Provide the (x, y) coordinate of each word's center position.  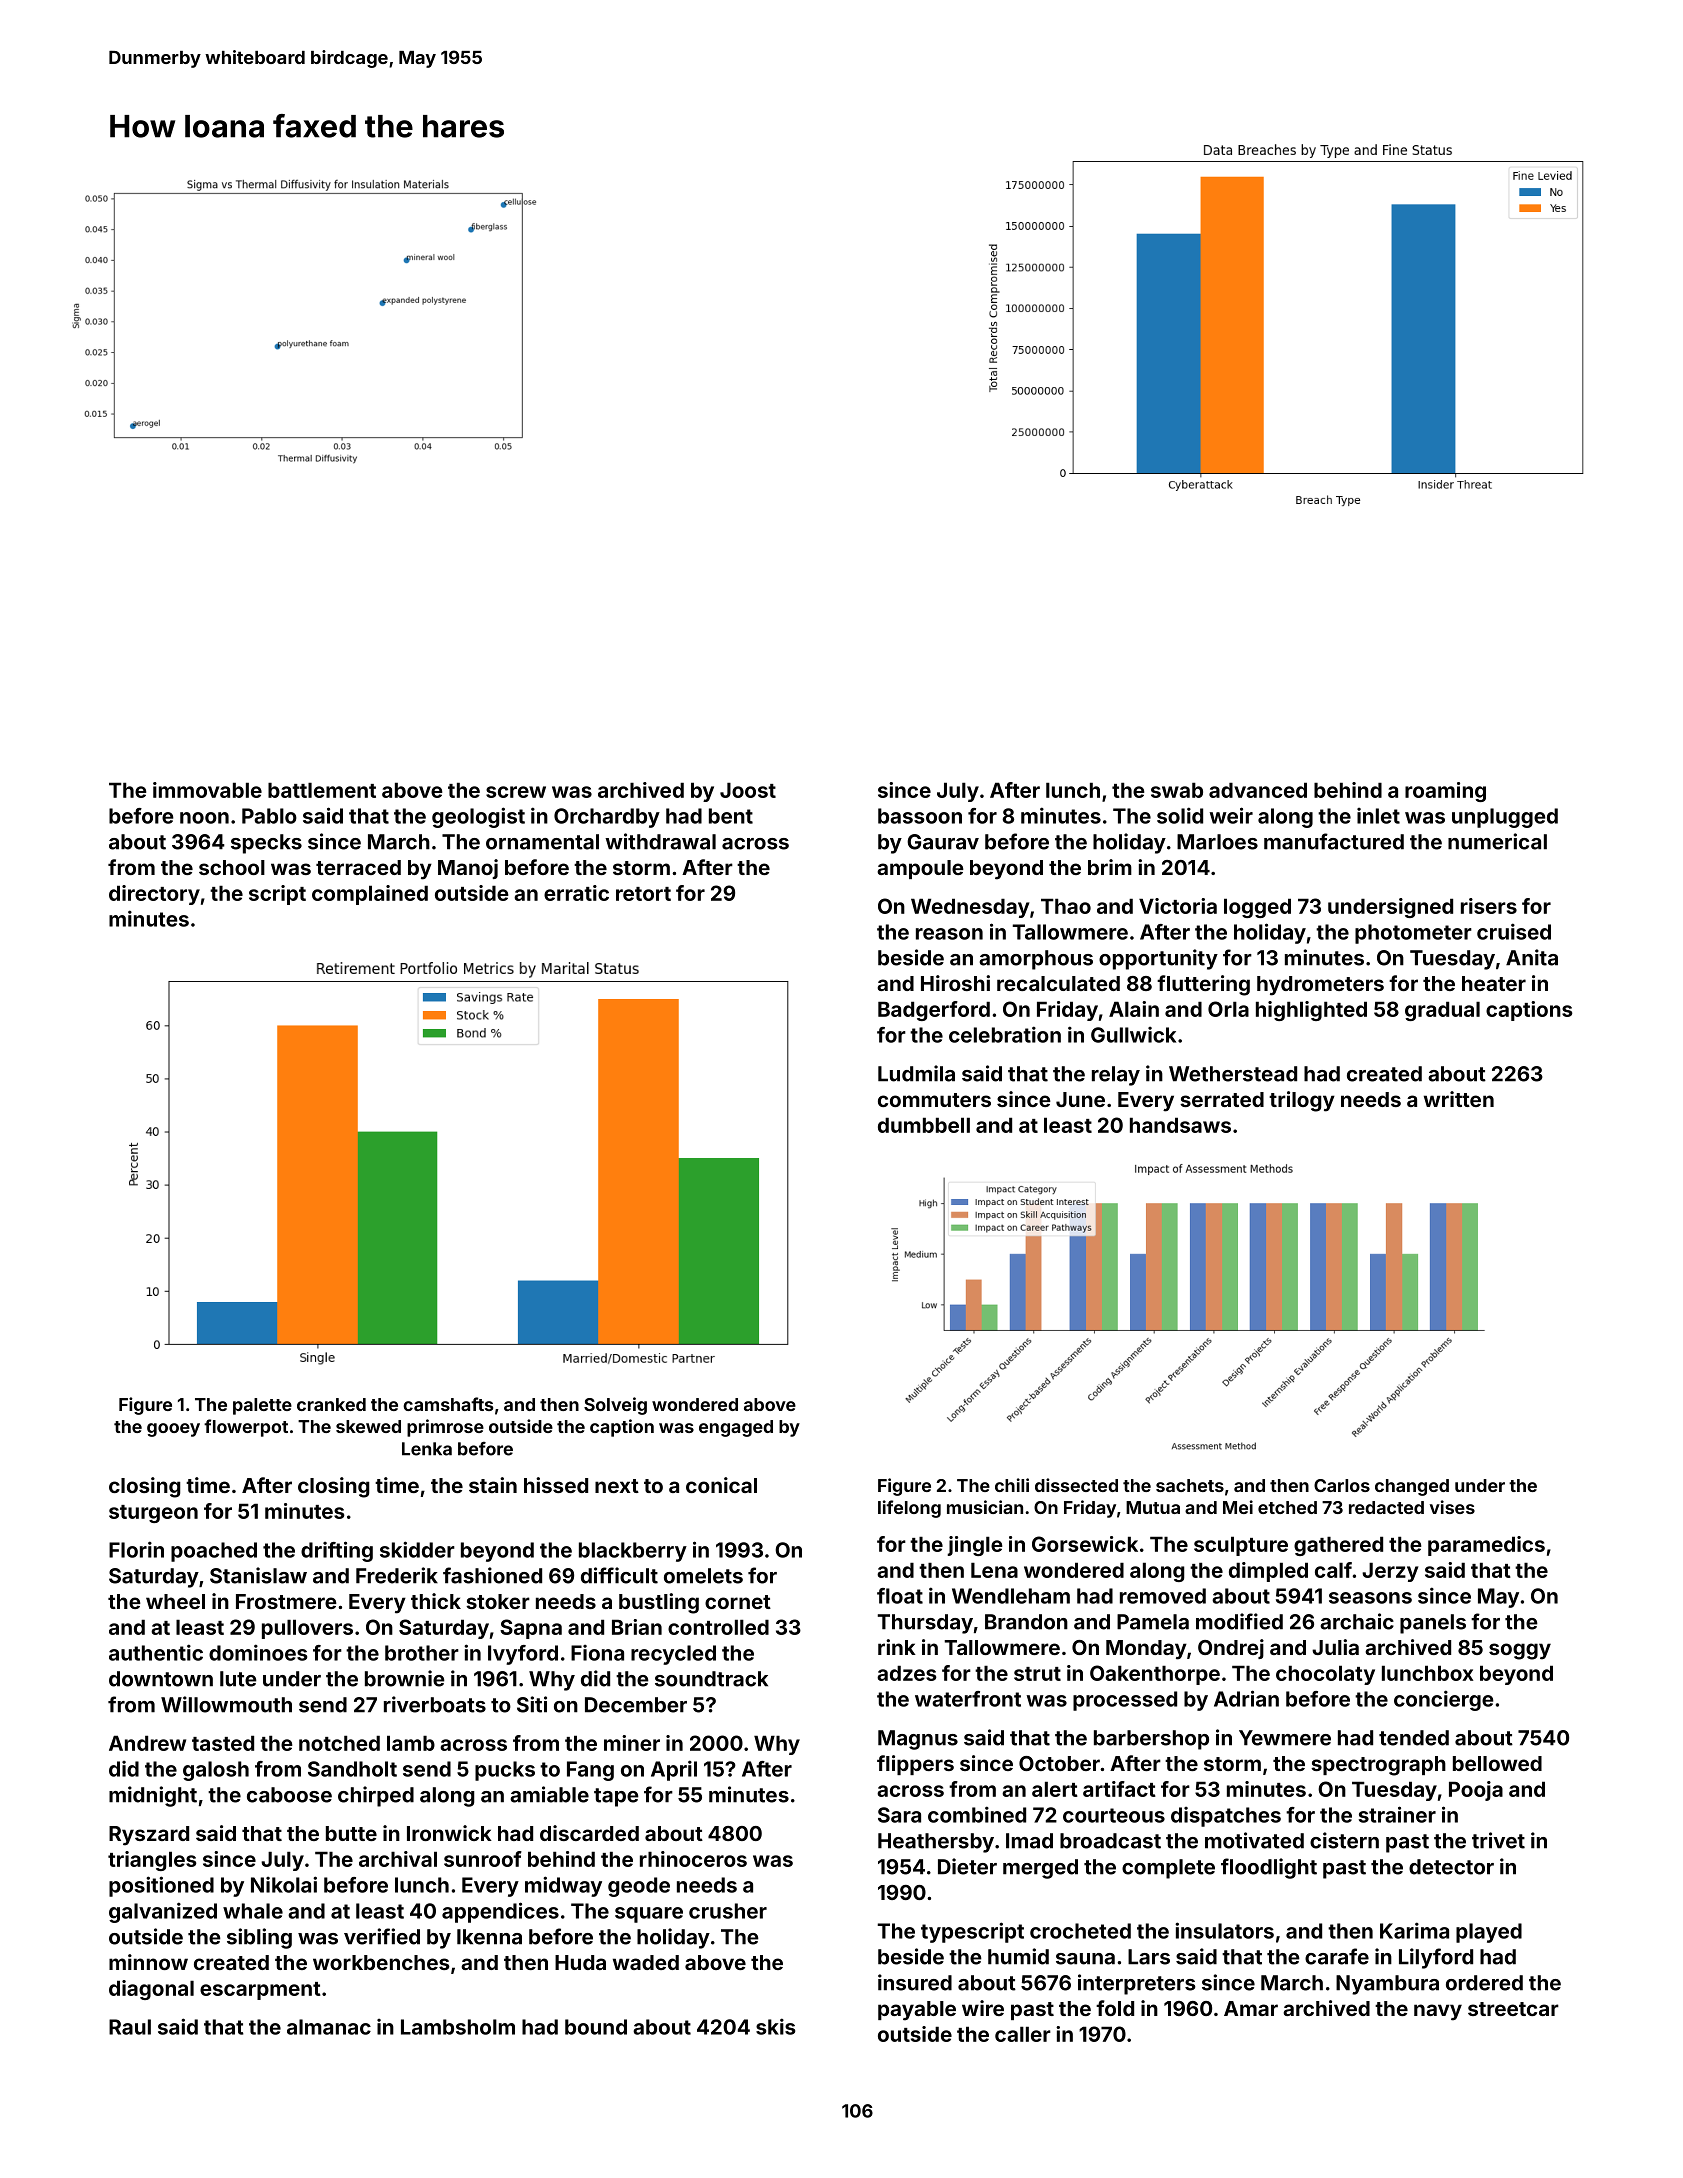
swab (1177, 790)
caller (1023, 2034)
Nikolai (284, 1884)
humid (1018, 1956)
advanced (1258, 790)
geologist (478, 817)
